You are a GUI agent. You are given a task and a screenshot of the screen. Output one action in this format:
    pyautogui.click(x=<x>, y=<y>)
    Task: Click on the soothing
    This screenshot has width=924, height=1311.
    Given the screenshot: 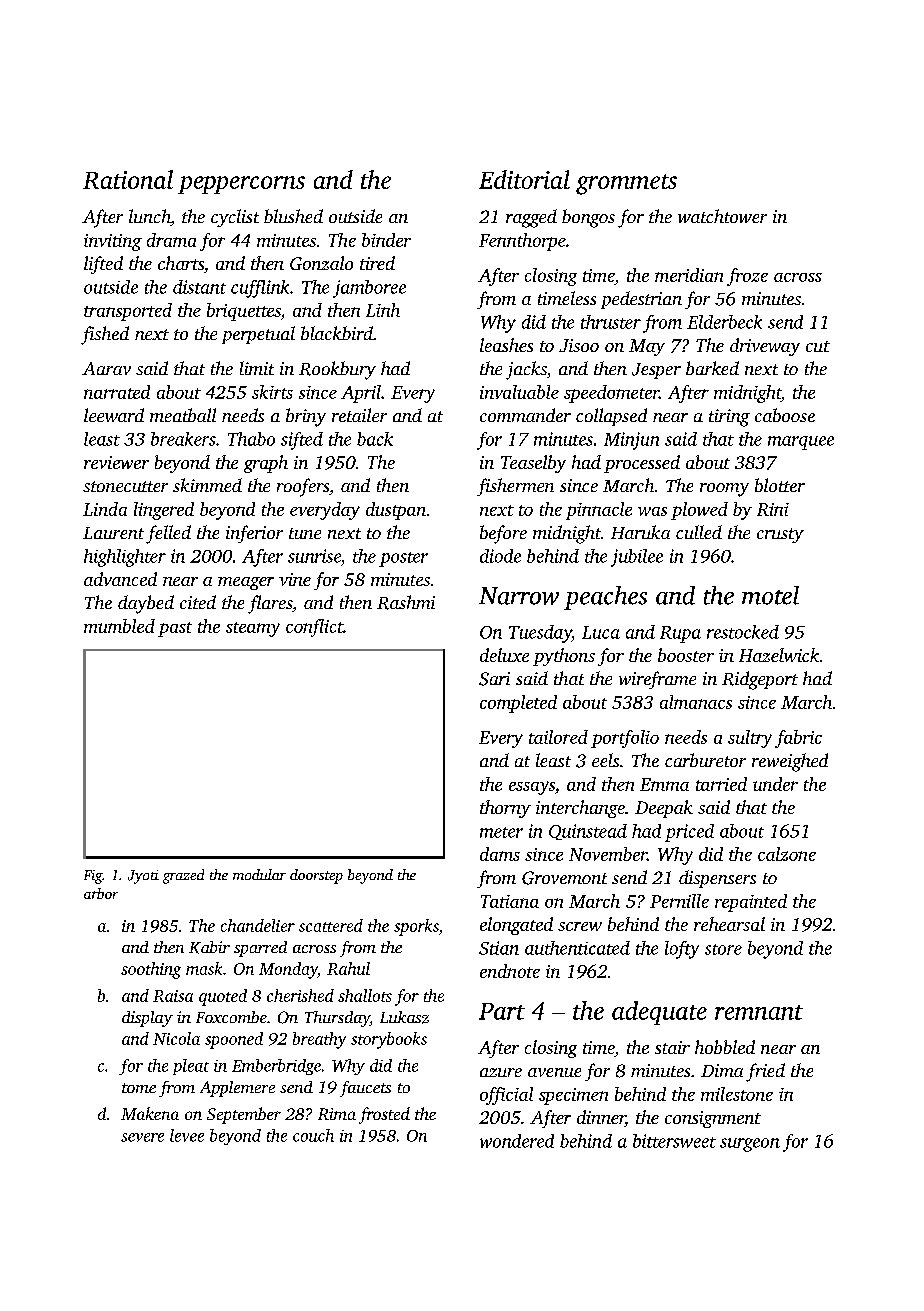 What is the action you would take?
    pyautogui.click(x=151, y=970)
